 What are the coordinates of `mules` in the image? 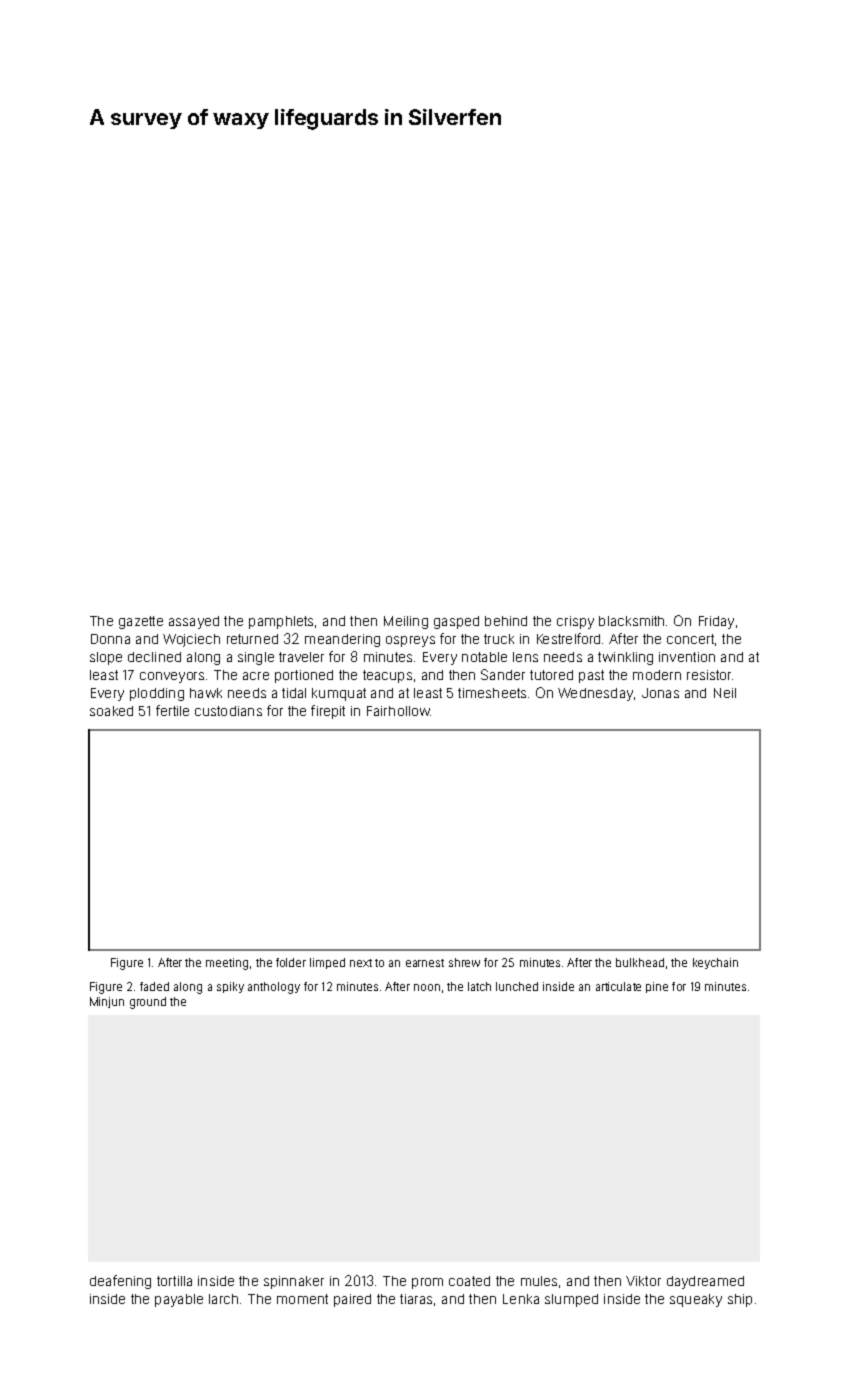 It's located at (539, 1281).
